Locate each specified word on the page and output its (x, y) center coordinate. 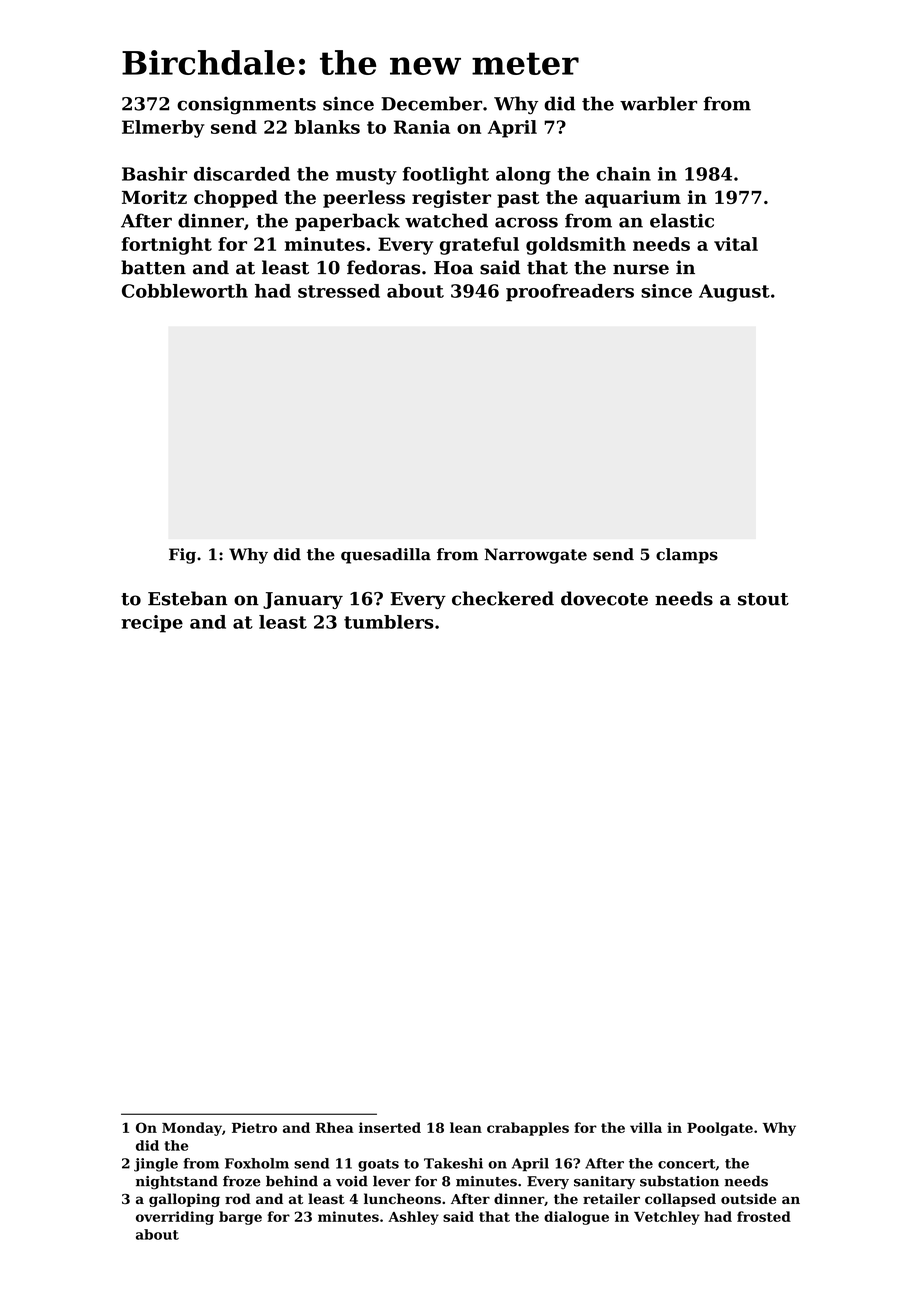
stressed (339, 291)
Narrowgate (536, 556)
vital (736, 244)
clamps (687, 556)
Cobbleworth (185, 291)
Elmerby (163, 129)
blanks (327, 127)
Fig (182, 556)
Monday (192, 1129)
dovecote (604, 598)
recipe (152, 624)
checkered (503, 598)
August (734, 293)
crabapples (528, 1129)
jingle (156, 1165)
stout (763, 599)
